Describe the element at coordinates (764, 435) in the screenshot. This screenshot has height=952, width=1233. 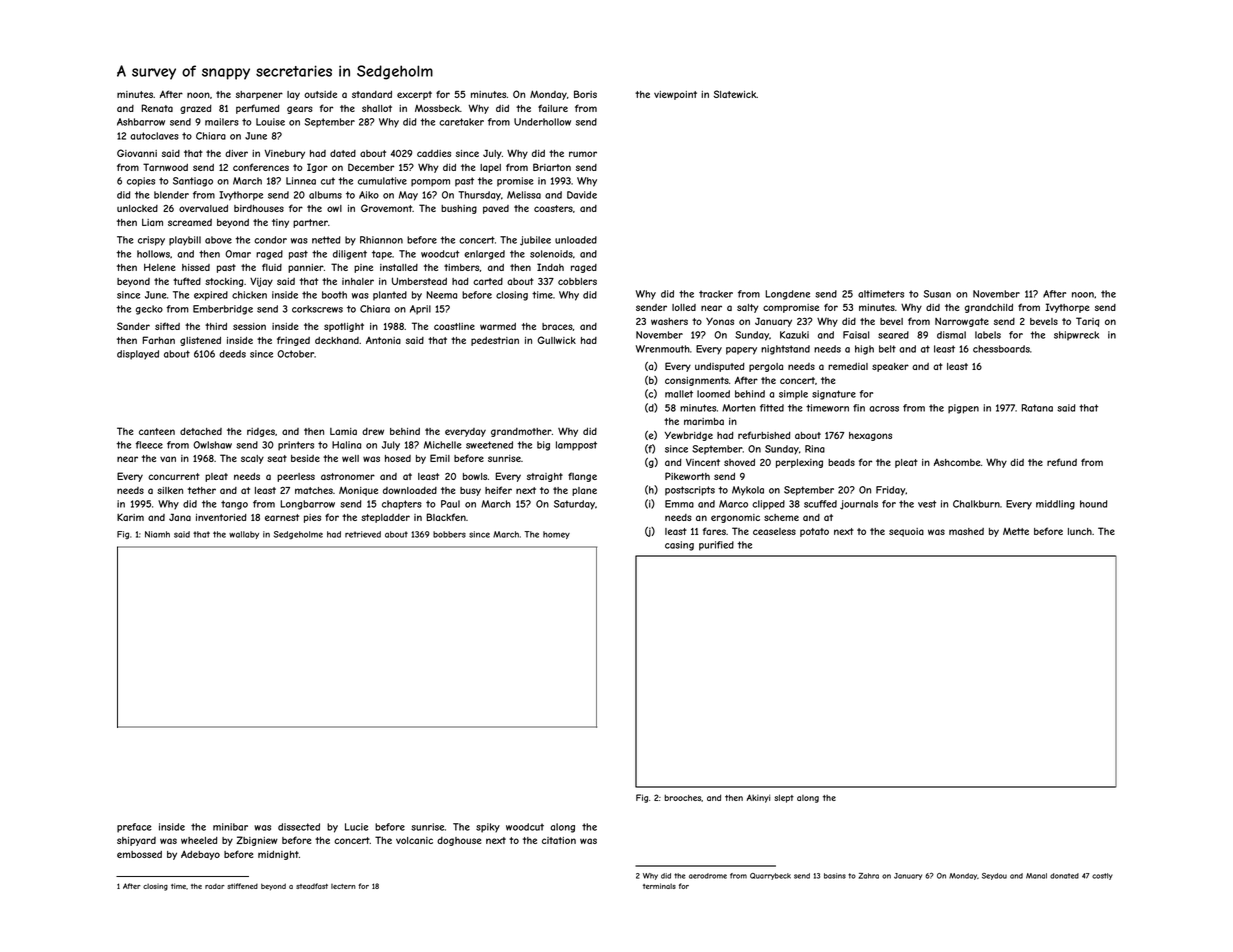
I see `refurbished` at that location.
